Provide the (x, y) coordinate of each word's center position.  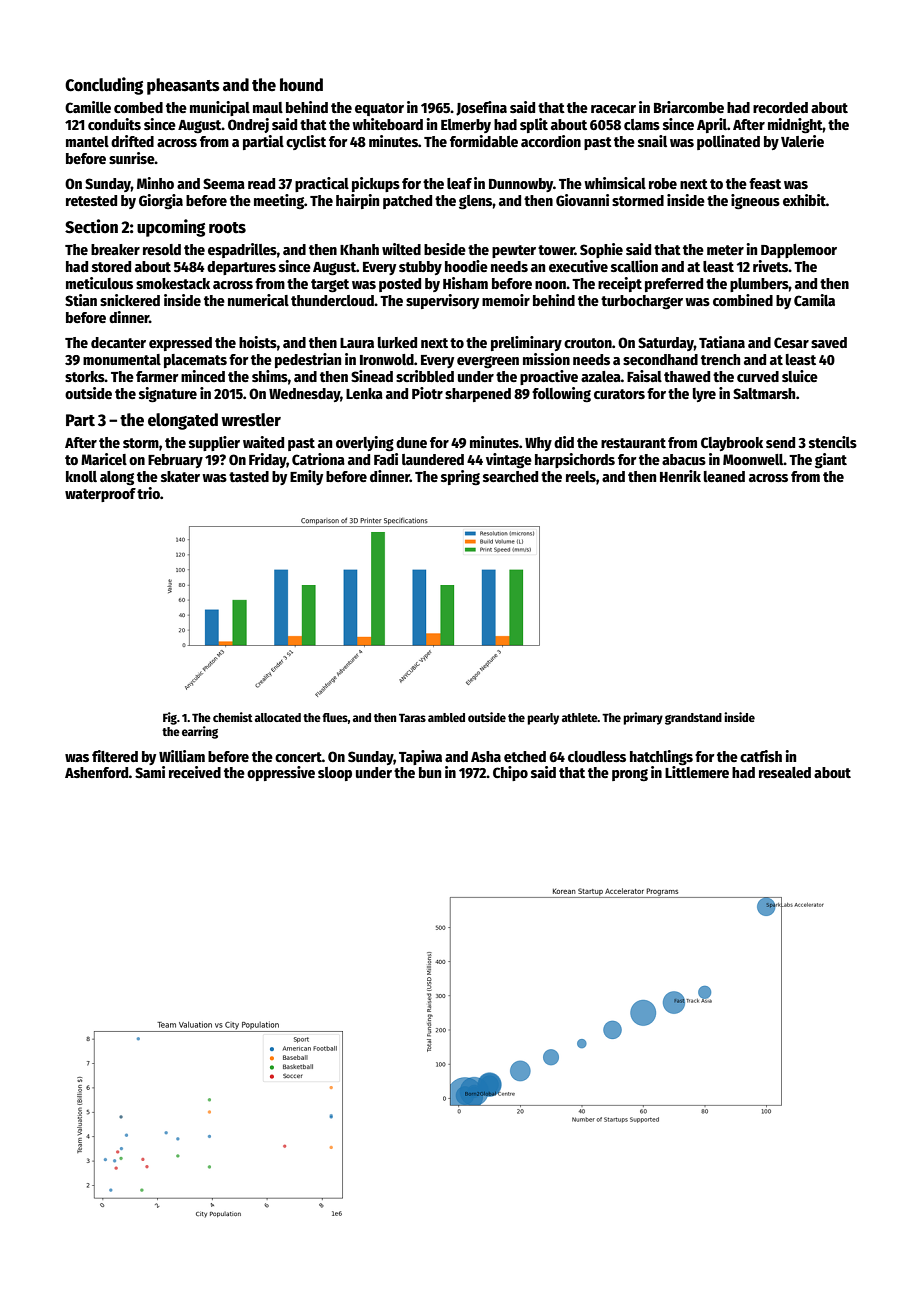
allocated (278, 717)
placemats (195, 361)
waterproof (100, 495)
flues (335, 717)
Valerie (802, 141)
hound (301, 85)
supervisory (442, 301)
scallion (634, 266)
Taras (412, 717)
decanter (118, 342)
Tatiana (722, 342)
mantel (87, 141)
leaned (724, 476)
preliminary (526, 343)
